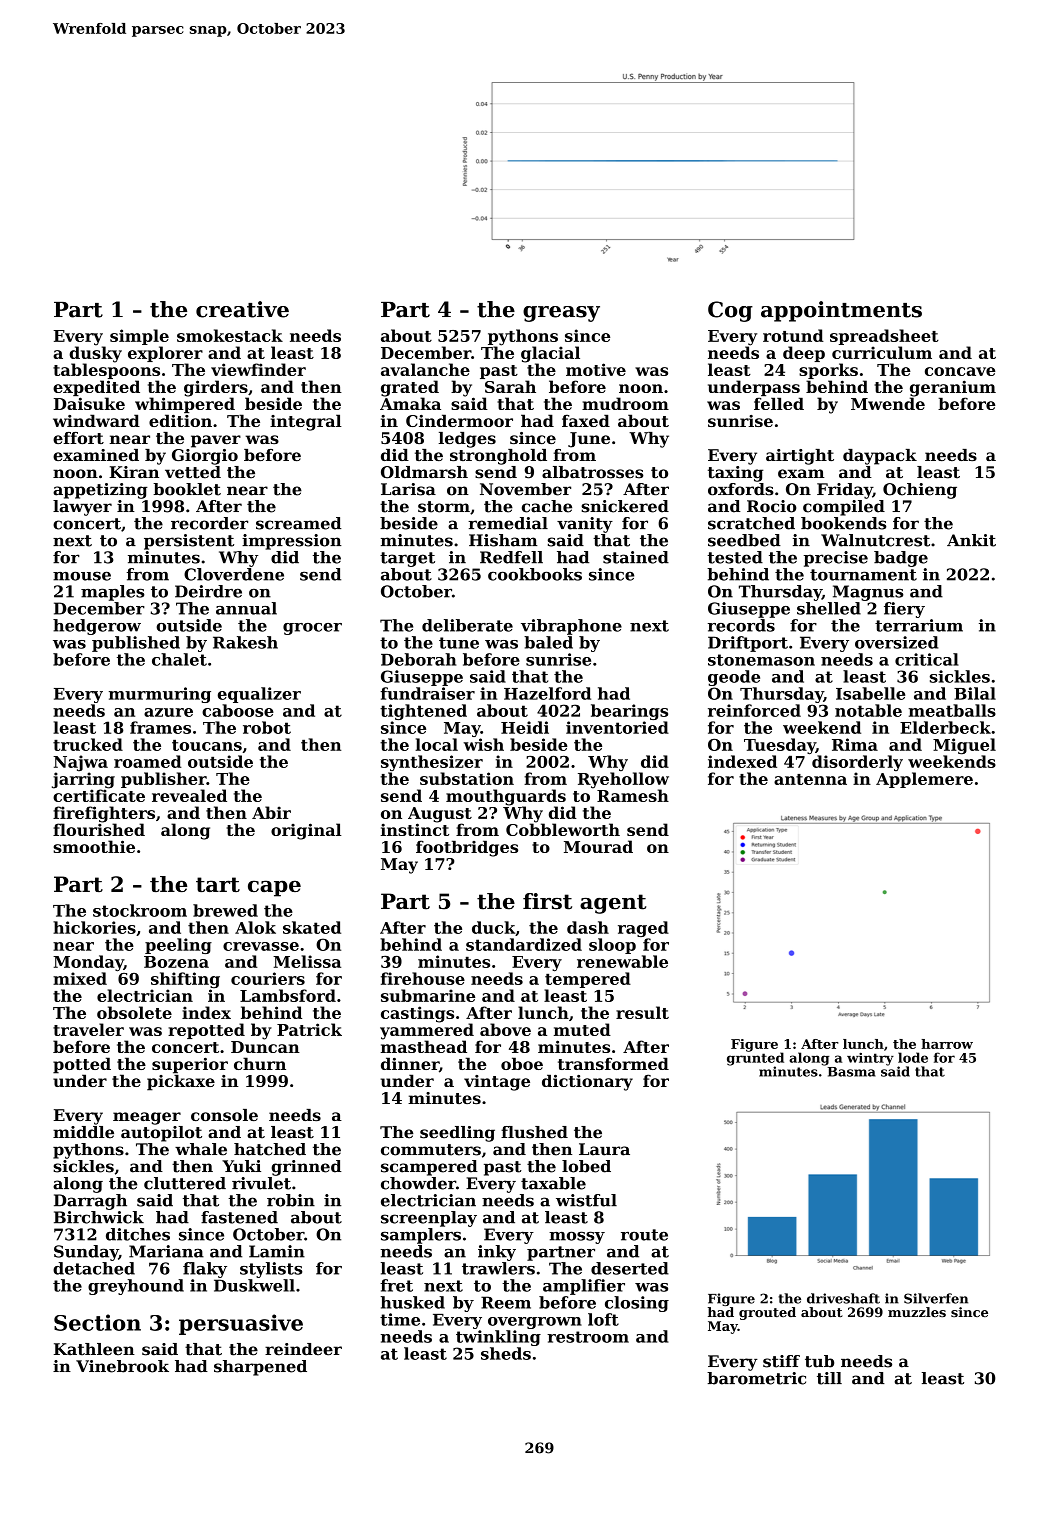 The image size is (1049, 1519). I want to click on Silverfen, so click(936, 1298).
